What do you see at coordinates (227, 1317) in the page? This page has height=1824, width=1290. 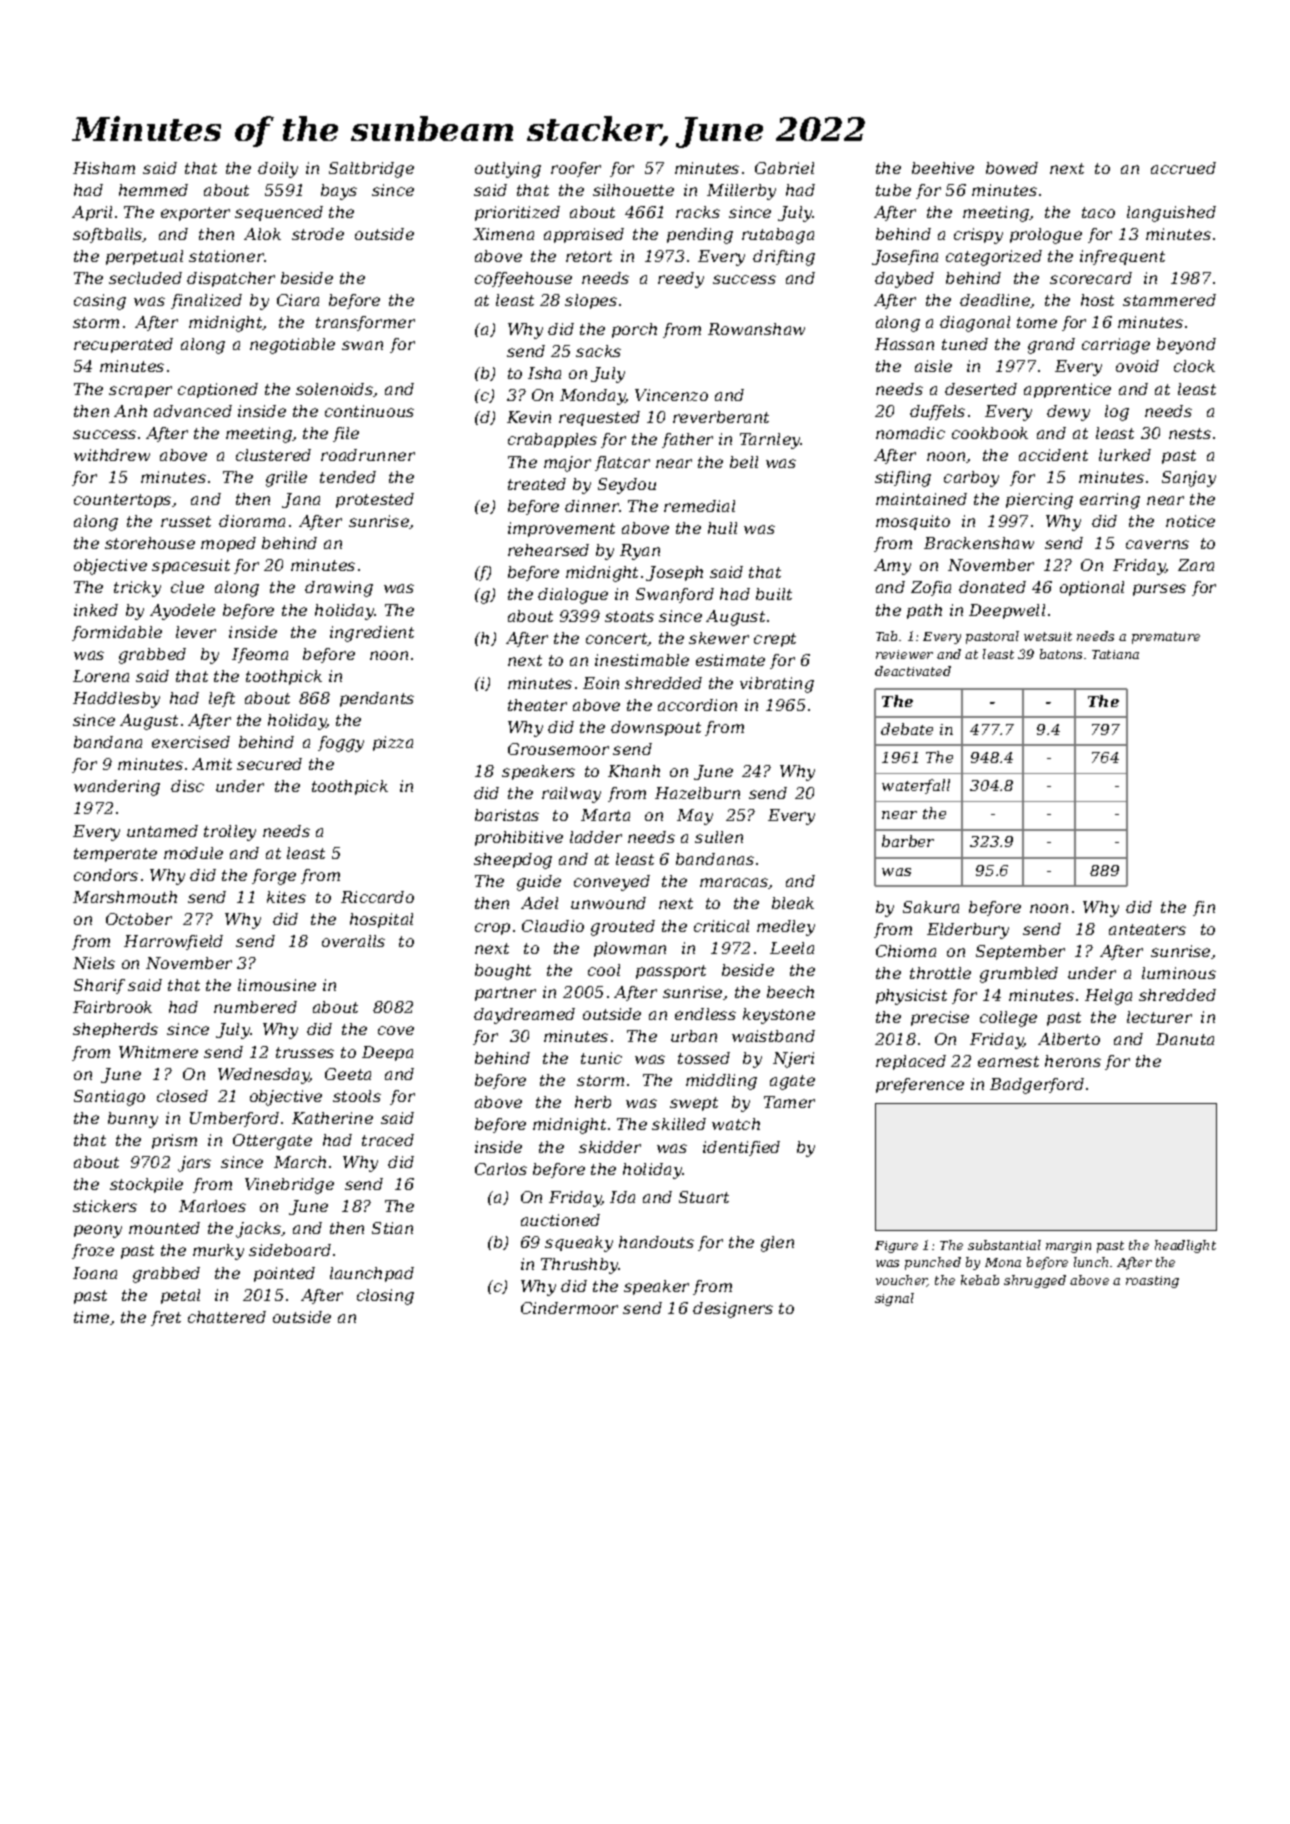 I see `chattered` at bounding box center [227, 1317].
